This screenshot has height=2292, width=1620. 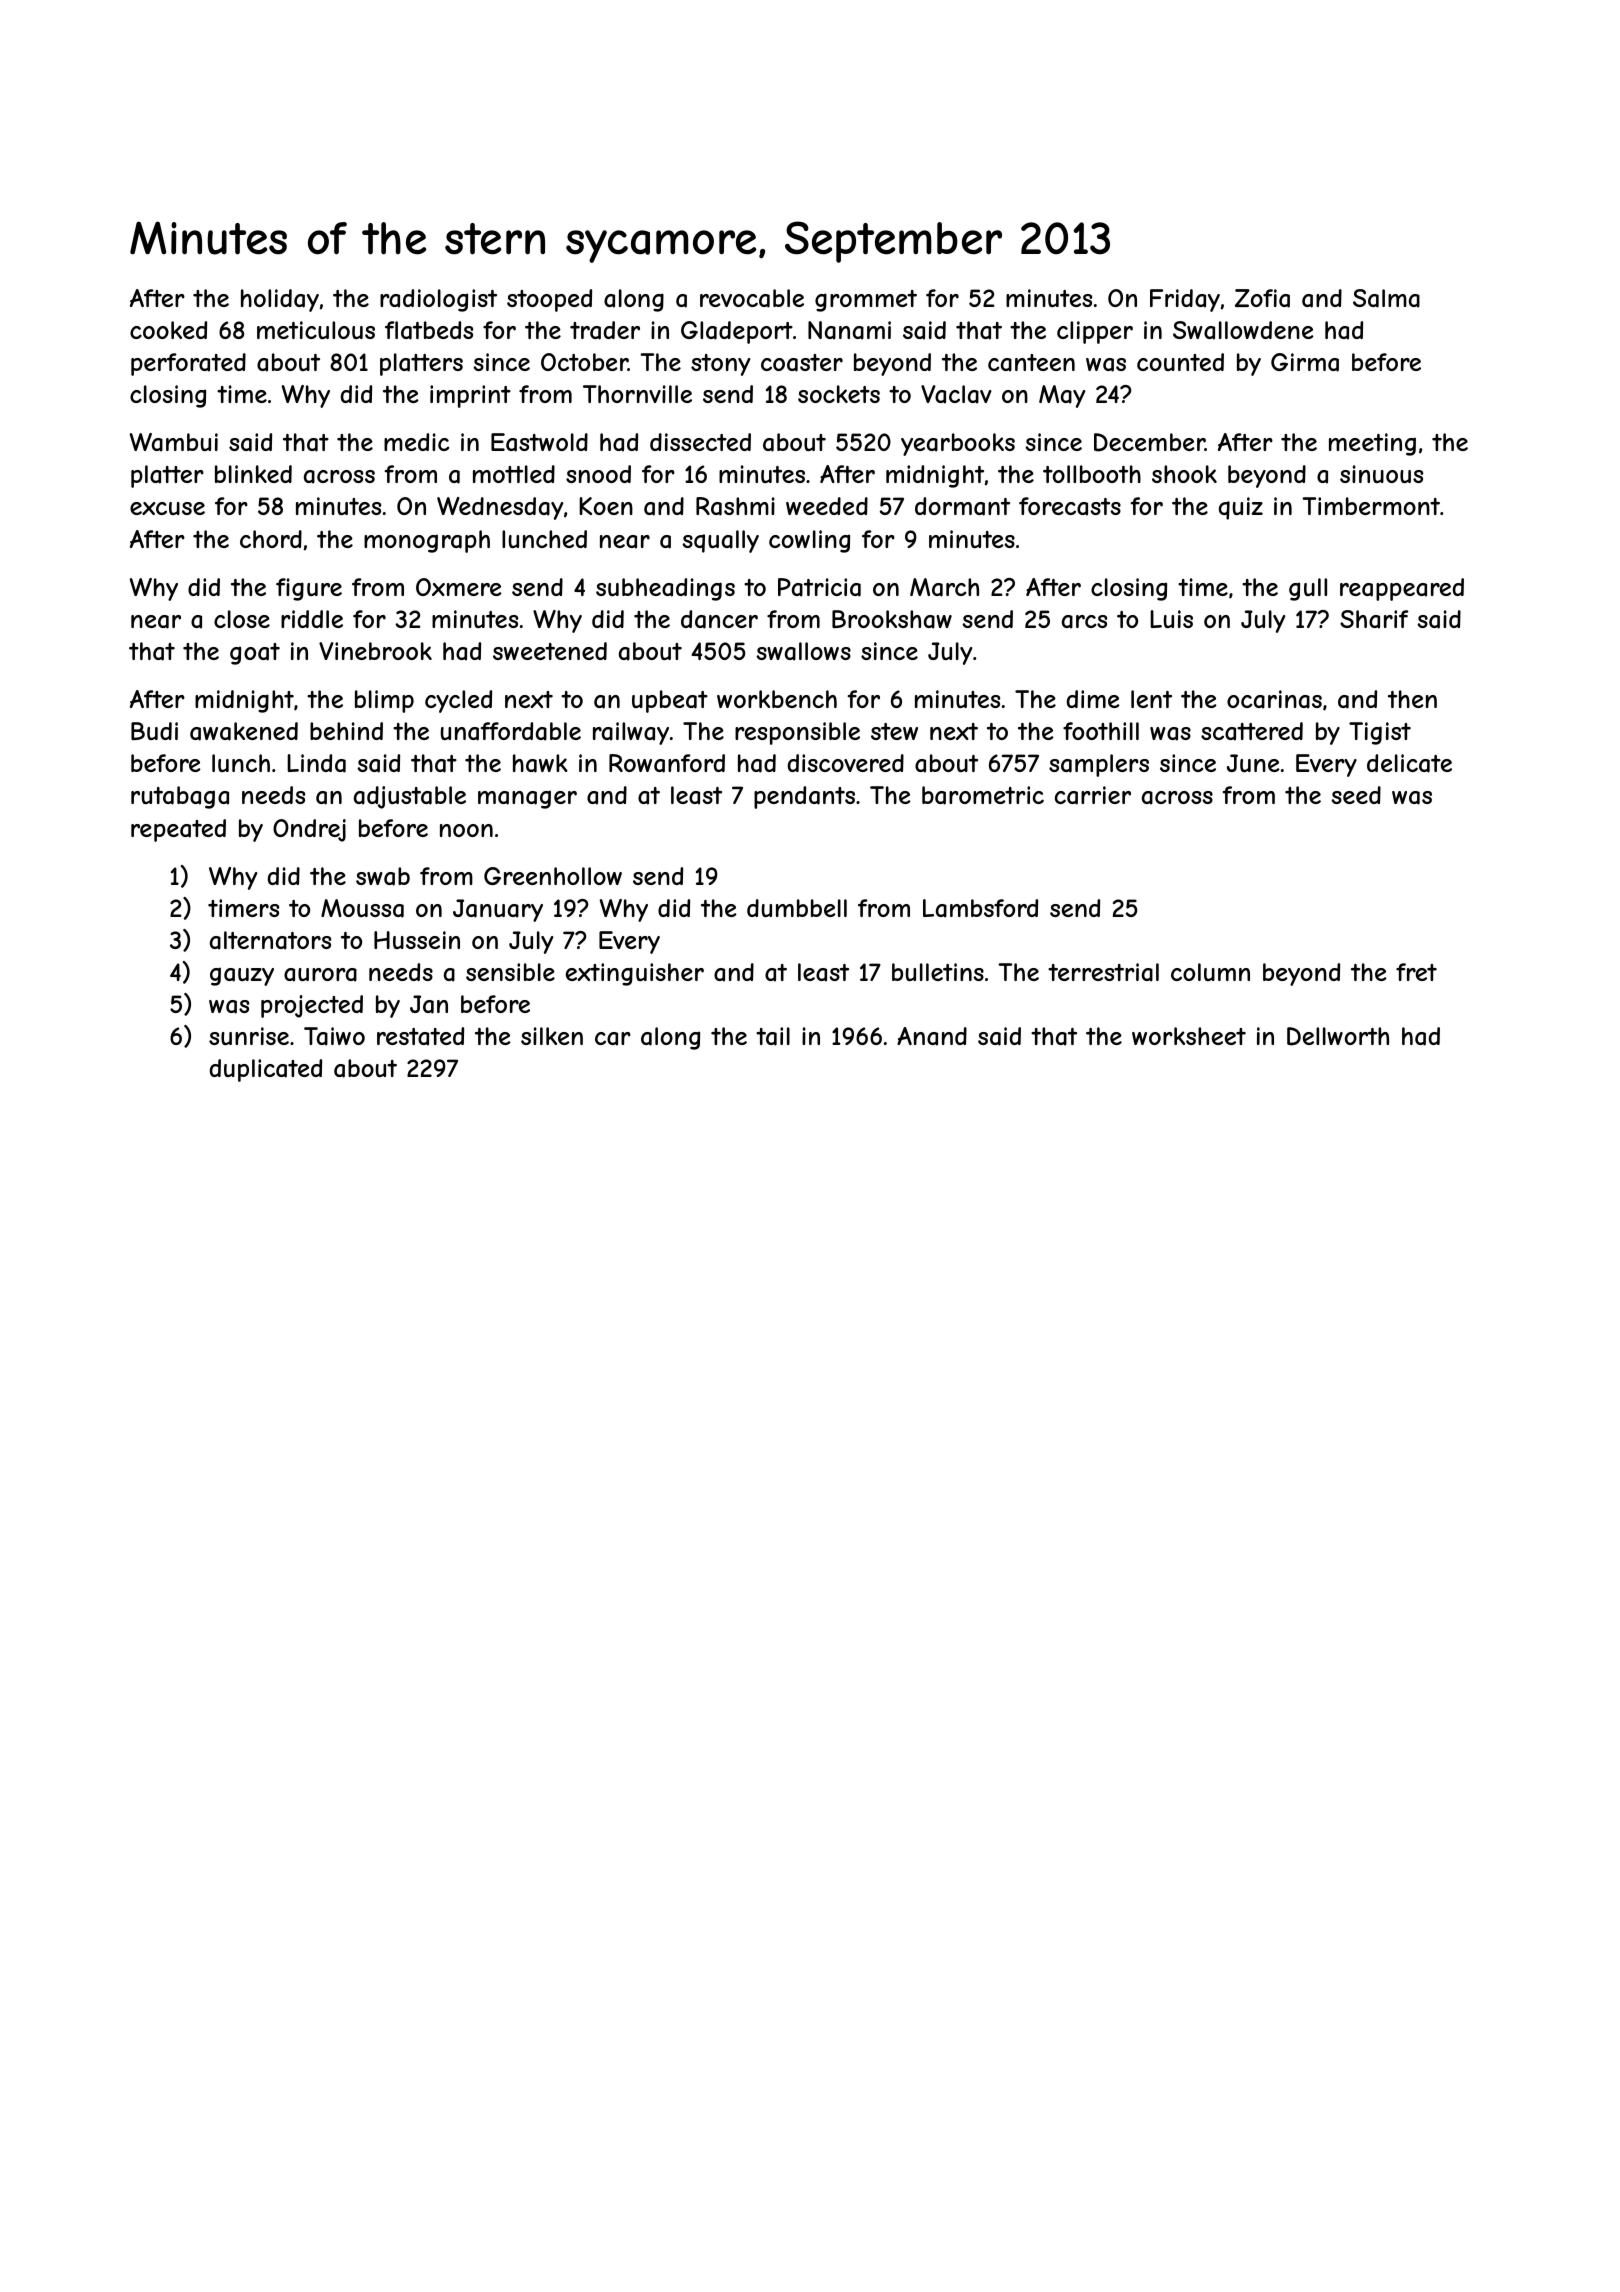 What do you see at coordinates (280, 300) in the screenshot?
I see `holiday` at bounding box center [280, 300].
